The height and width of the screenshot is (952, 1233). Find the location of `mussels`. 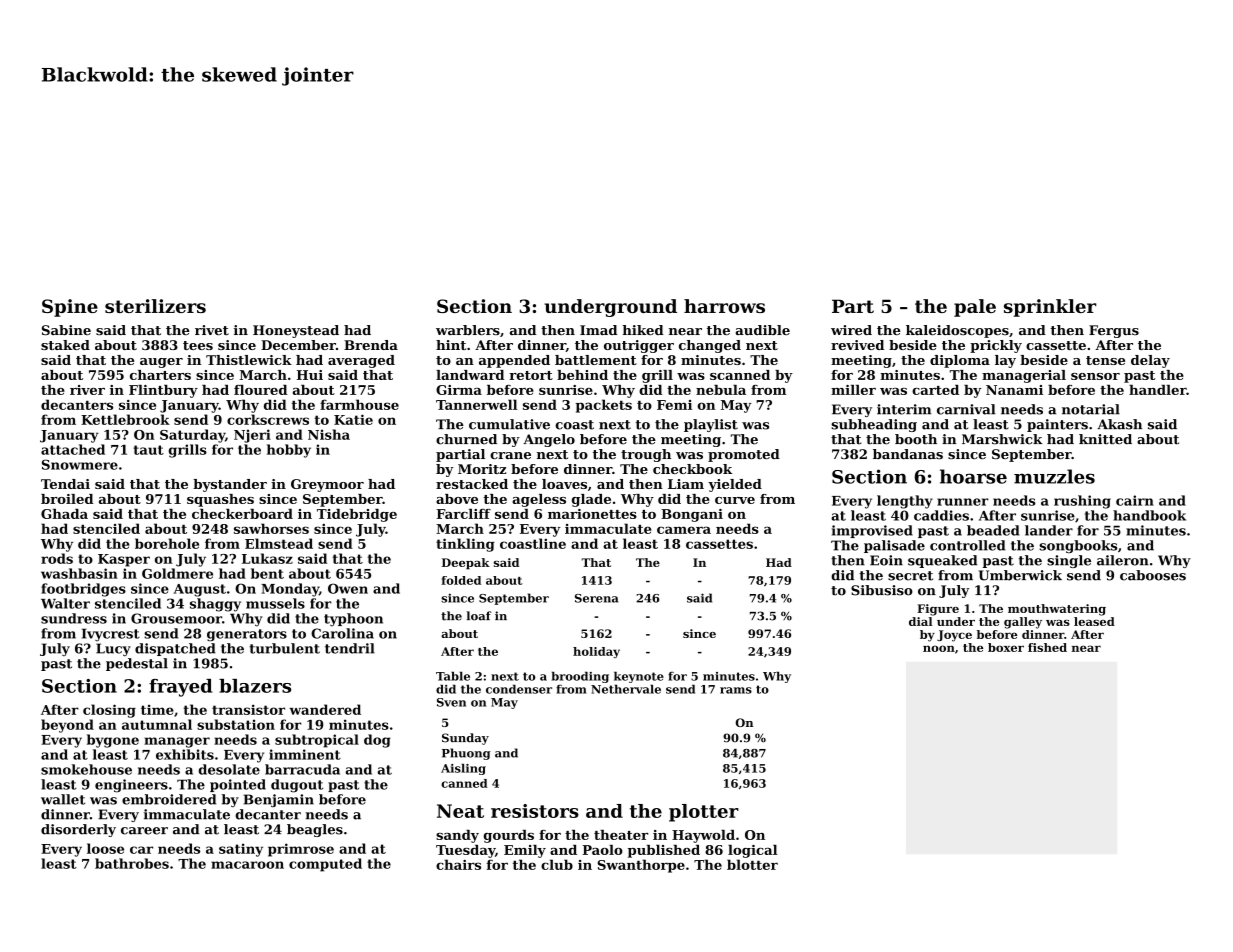

mussels is located at coordinates (275, 603).
